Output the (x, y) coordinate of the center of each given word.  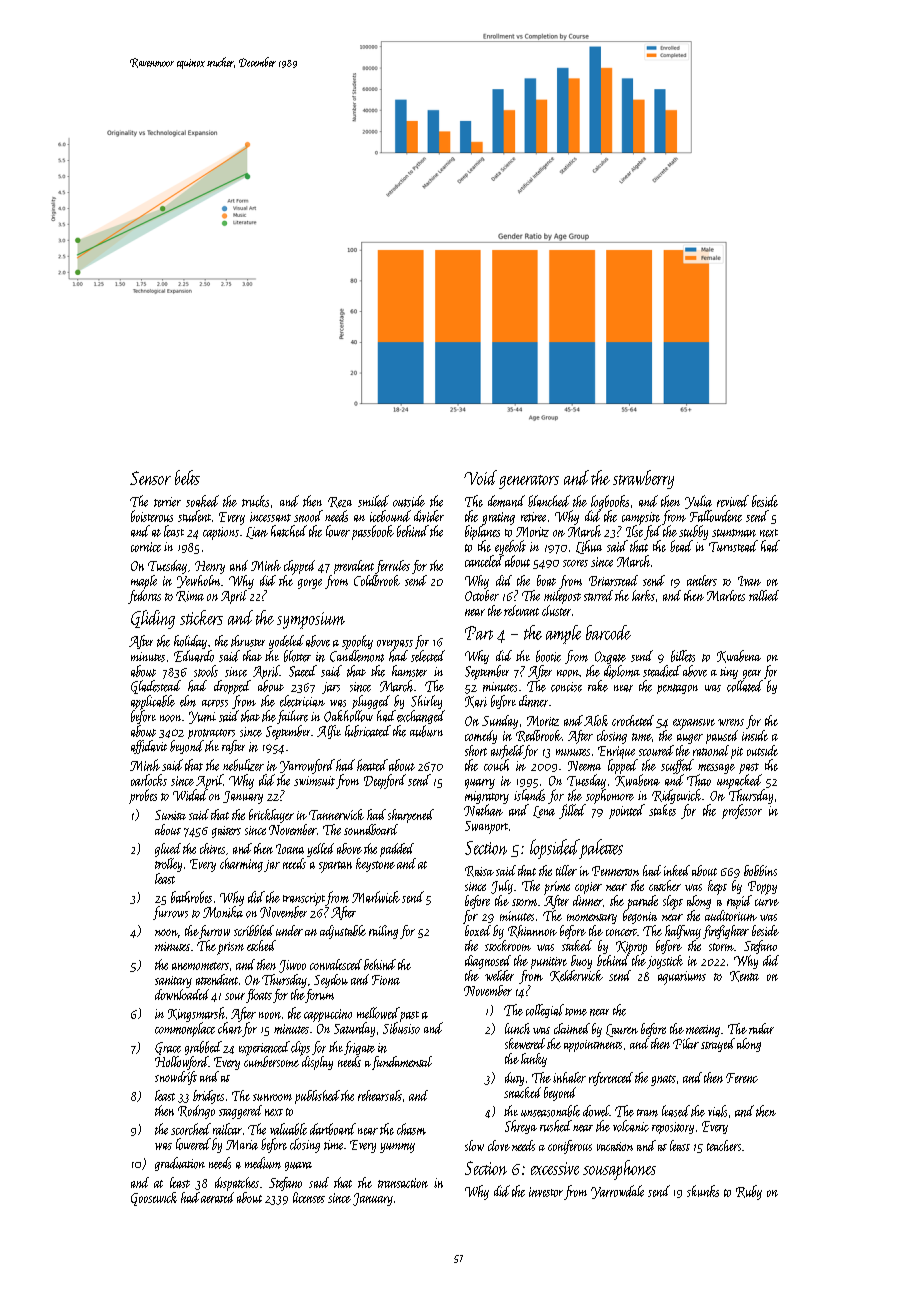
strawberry (643, 479)
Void (480, 477)
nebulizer (243, 765)
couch (496, 765)
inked (677, 870)
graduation (180, 1164)
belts (187, 477)
